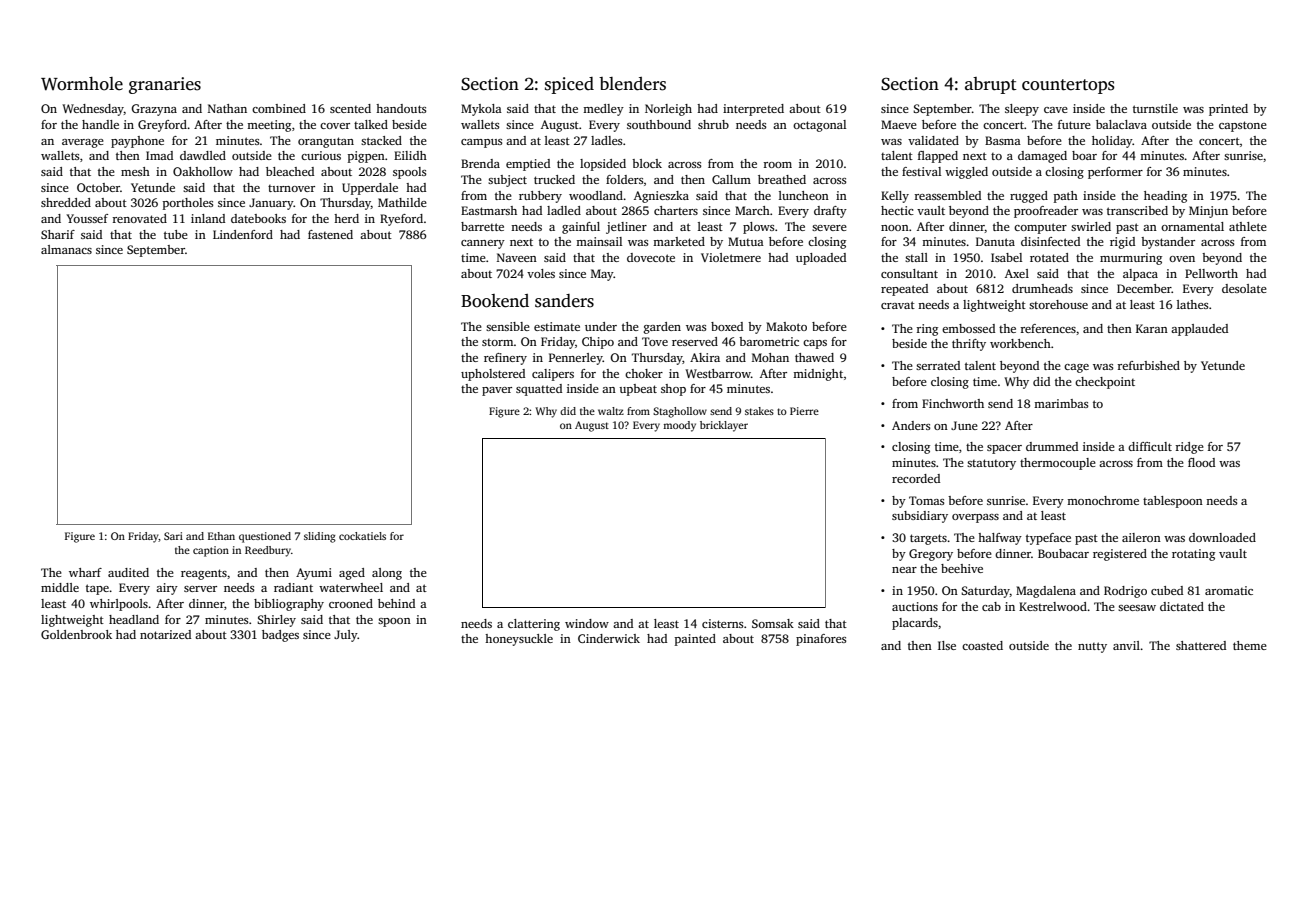 This screenshot has height=924, width=1308. What do you see at coordinates (916, 478) in the screenshot?
I see `recorded` at bounding box center [916, 478].
